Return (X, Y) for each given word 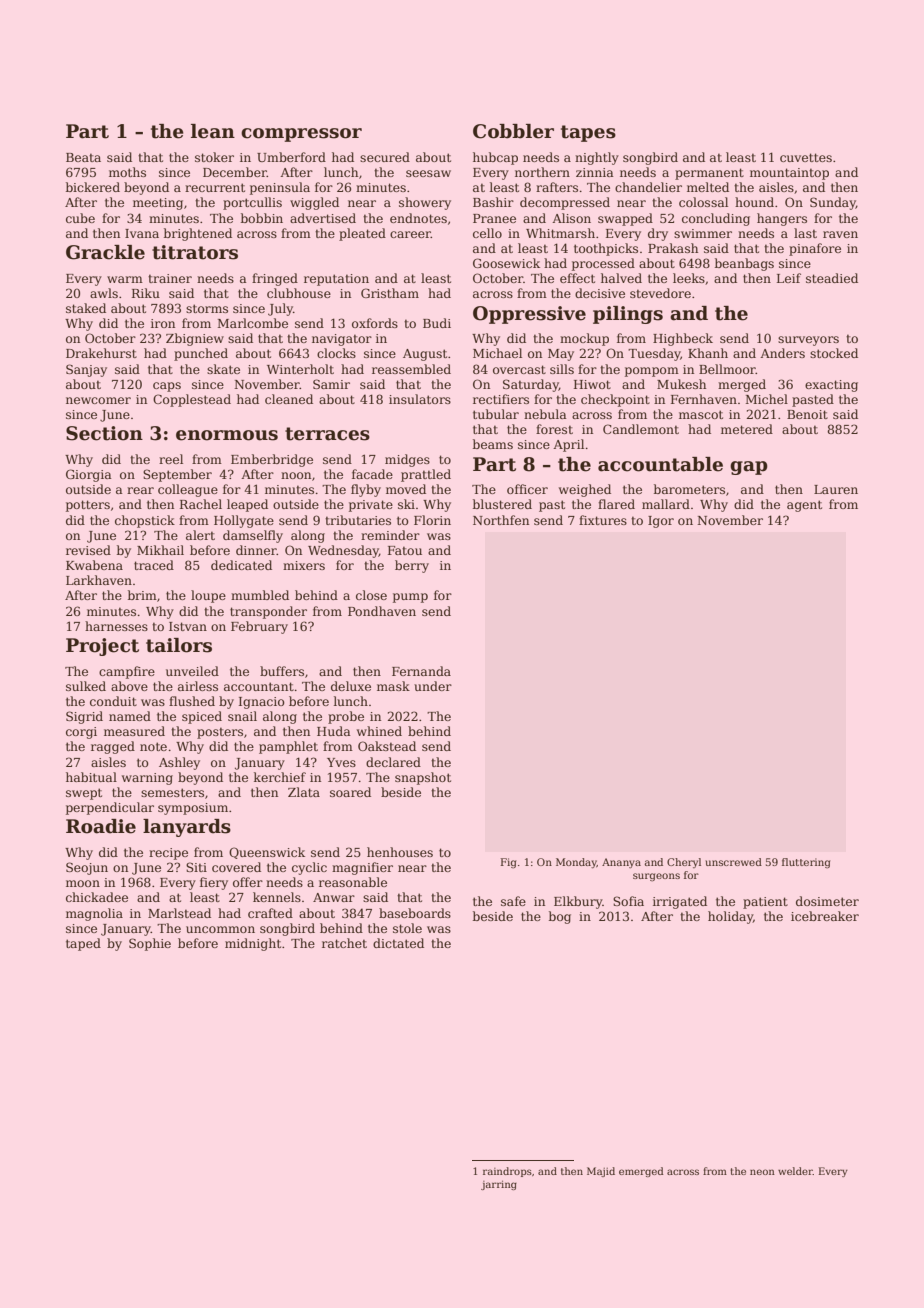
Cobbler (513, 131)
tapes (588, 133)
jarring (499, 1185)
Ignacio (262, 703)
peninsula (280, 188)
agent (804, 506)
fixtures (603, 520)
